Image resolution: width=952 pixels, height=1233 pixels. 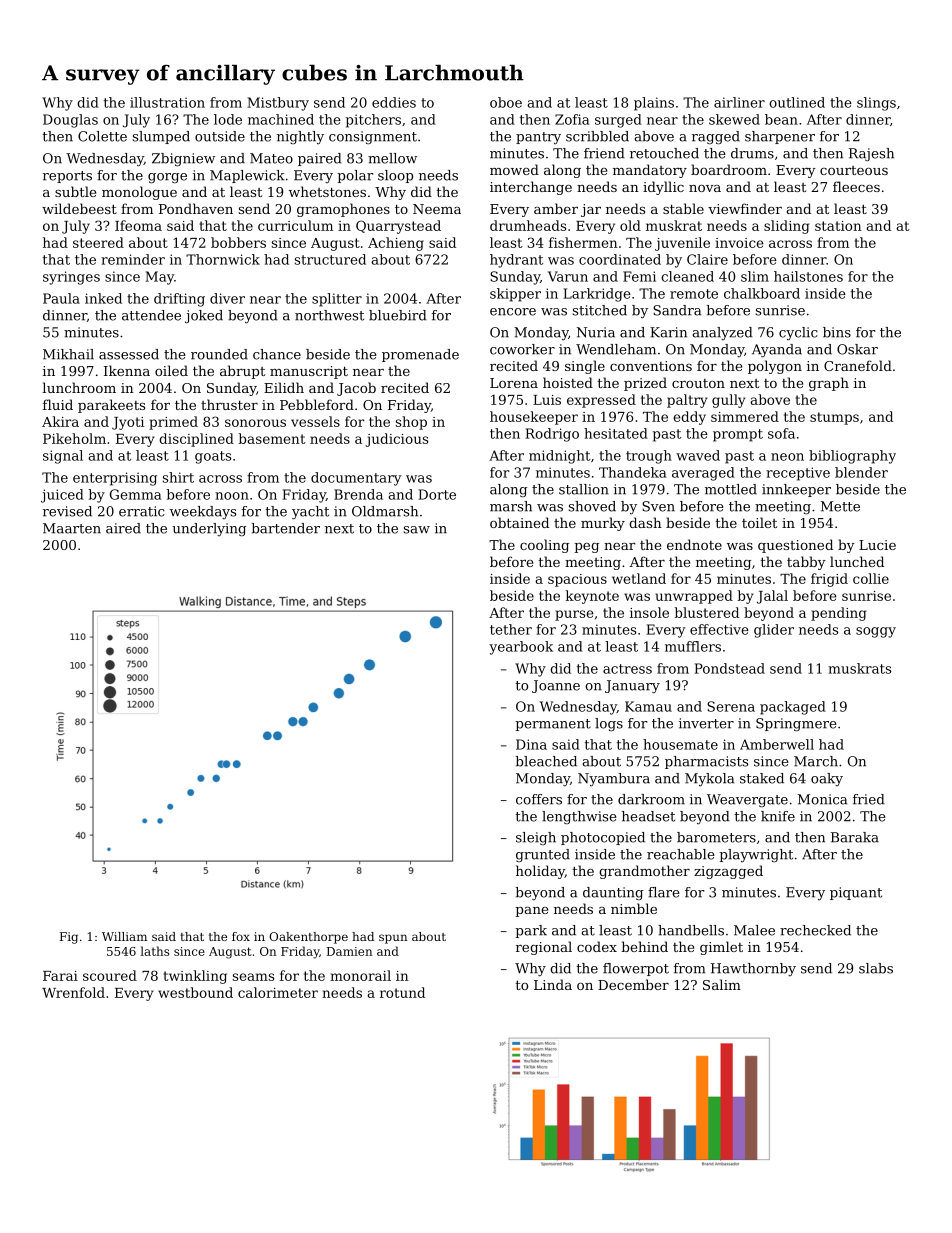 What do you see at coordinates (511, 629) in the screenshot?
I see `tether` at bounding box center [511, 629].
